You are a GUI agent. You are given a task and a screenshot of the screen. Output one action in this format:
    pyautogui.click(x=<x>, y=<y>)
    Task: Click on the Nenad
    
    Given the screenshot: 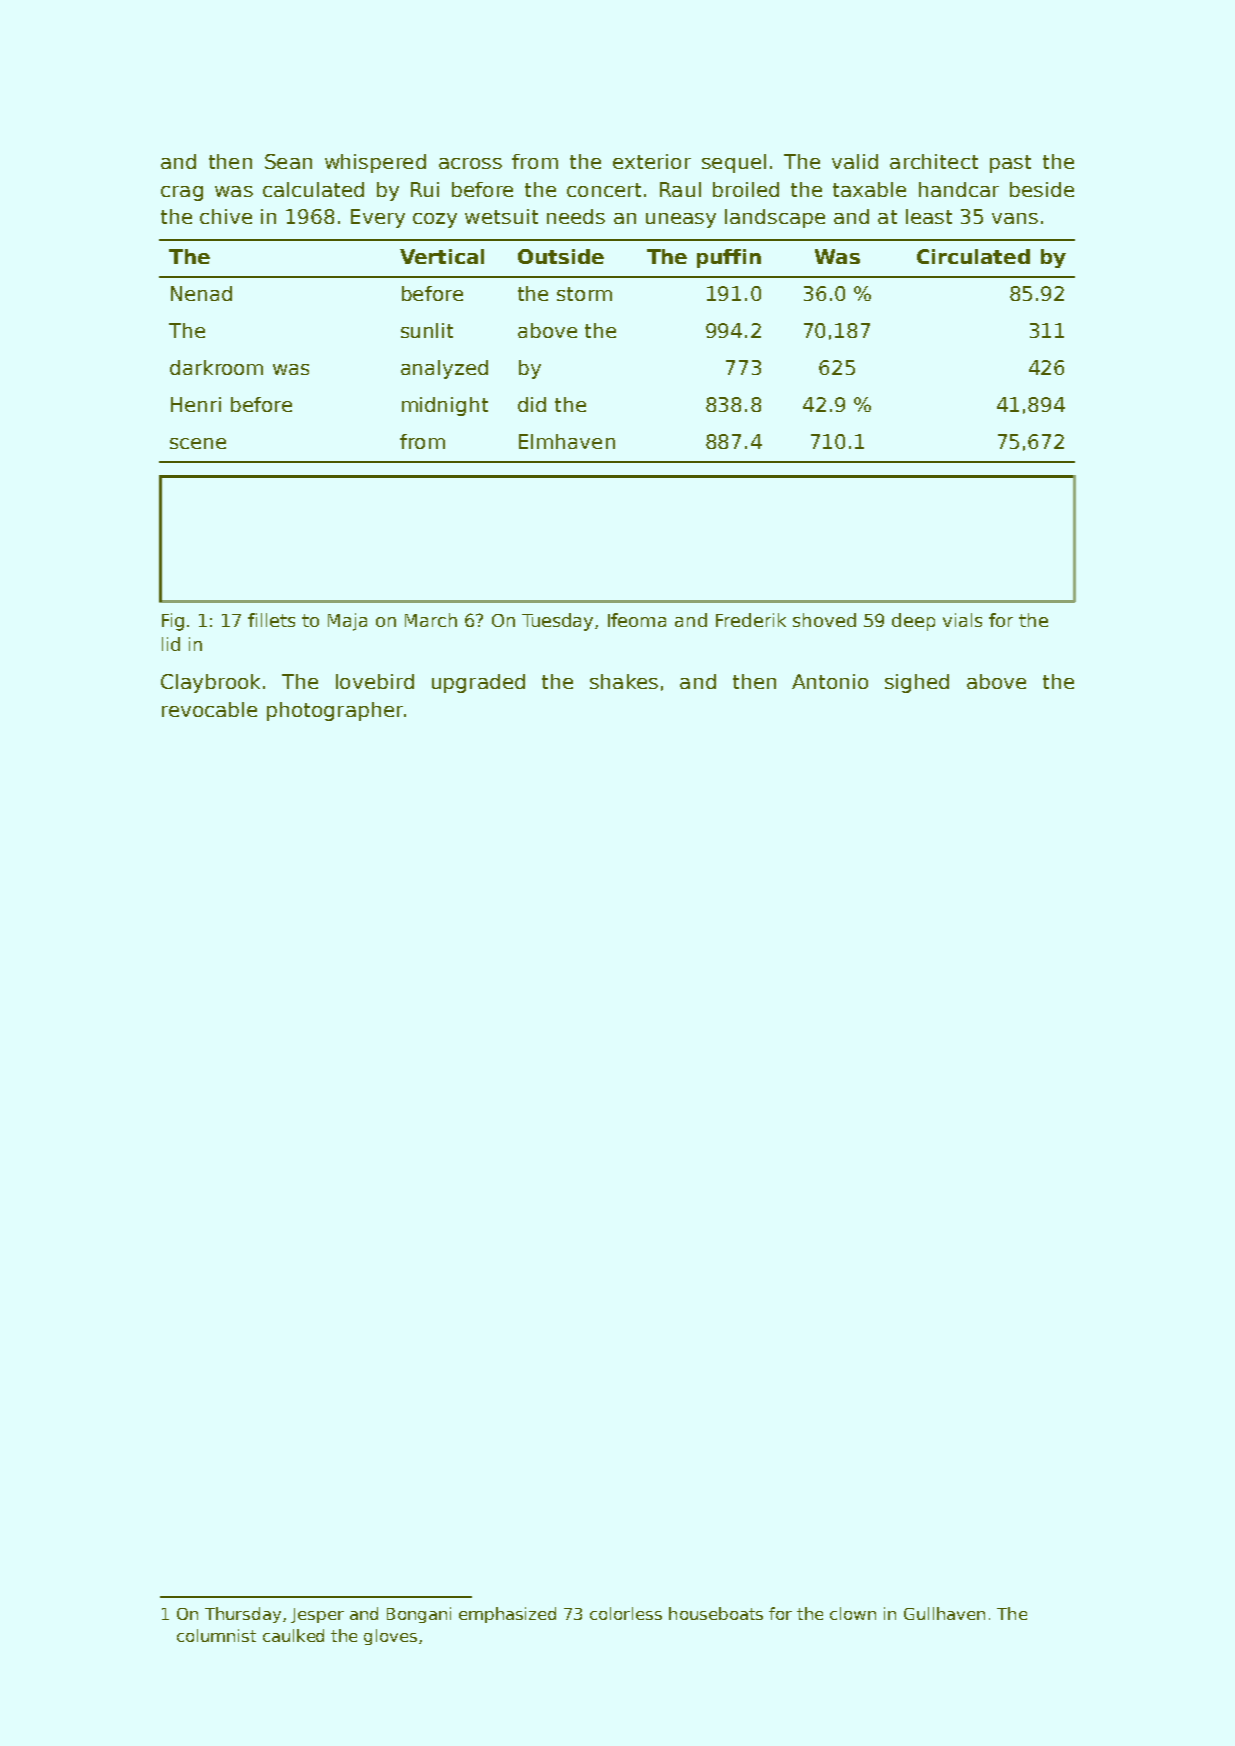 What is the action you would take?
    pyautogui.click(x=201, y=293)
